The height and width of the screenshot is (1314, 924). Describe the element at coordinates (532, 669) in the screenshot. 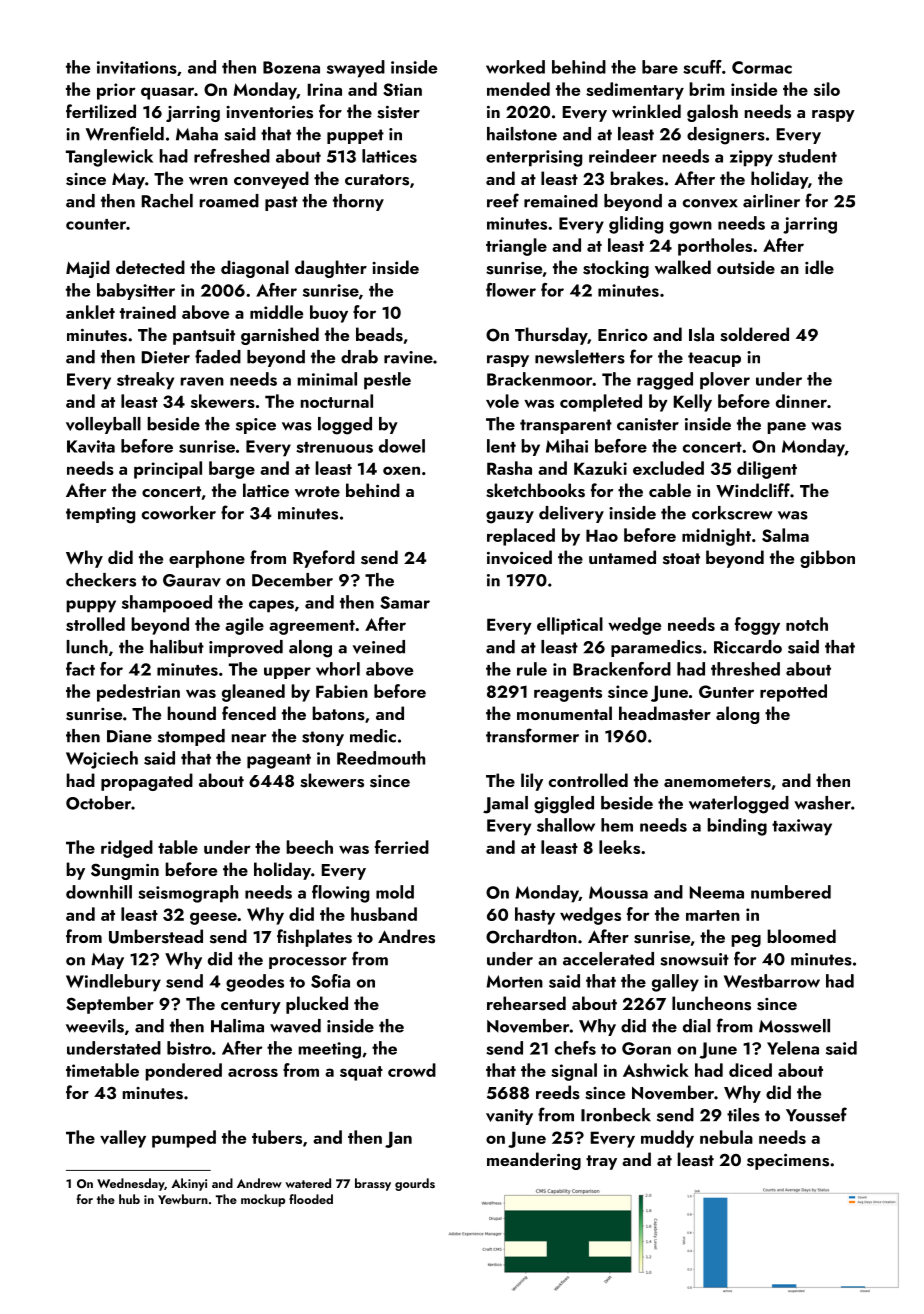

I see `rule` at that location.
